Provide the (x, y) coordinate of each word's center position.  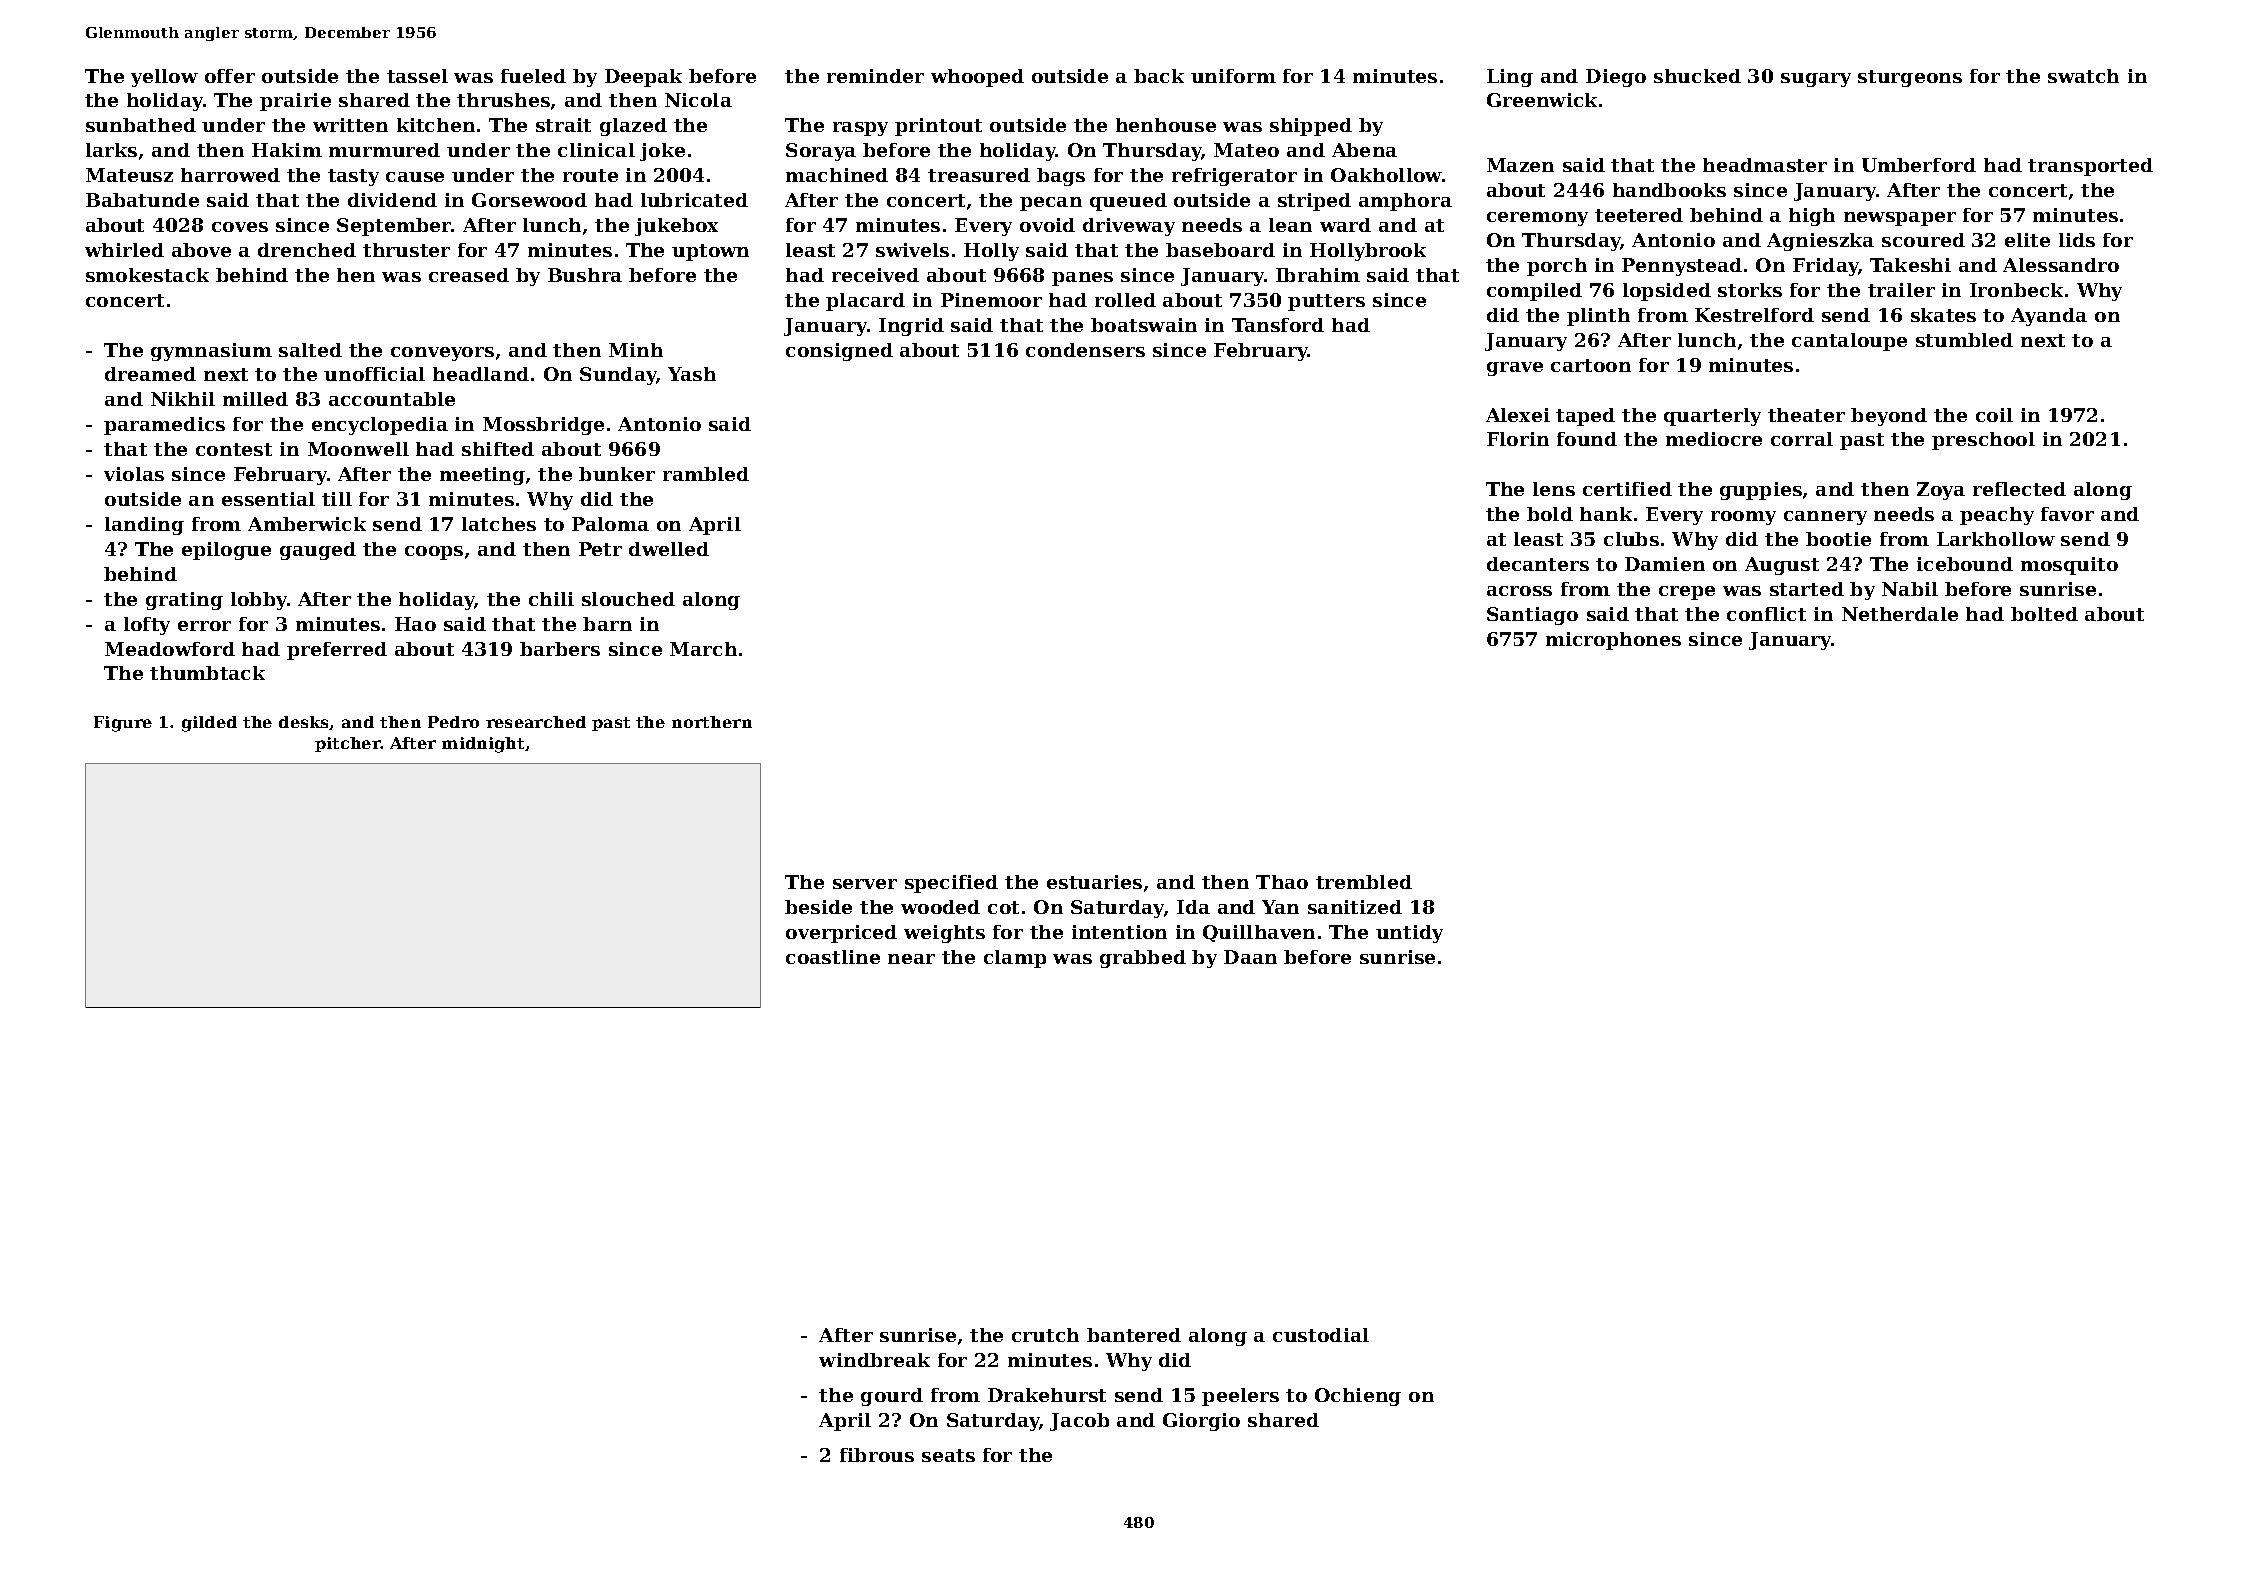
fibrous (877, 1455)
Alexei (1518, 415)
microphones (1613, 641)
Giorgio (1201, 1422)
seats (948, 1455)
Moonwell (358, 449)
